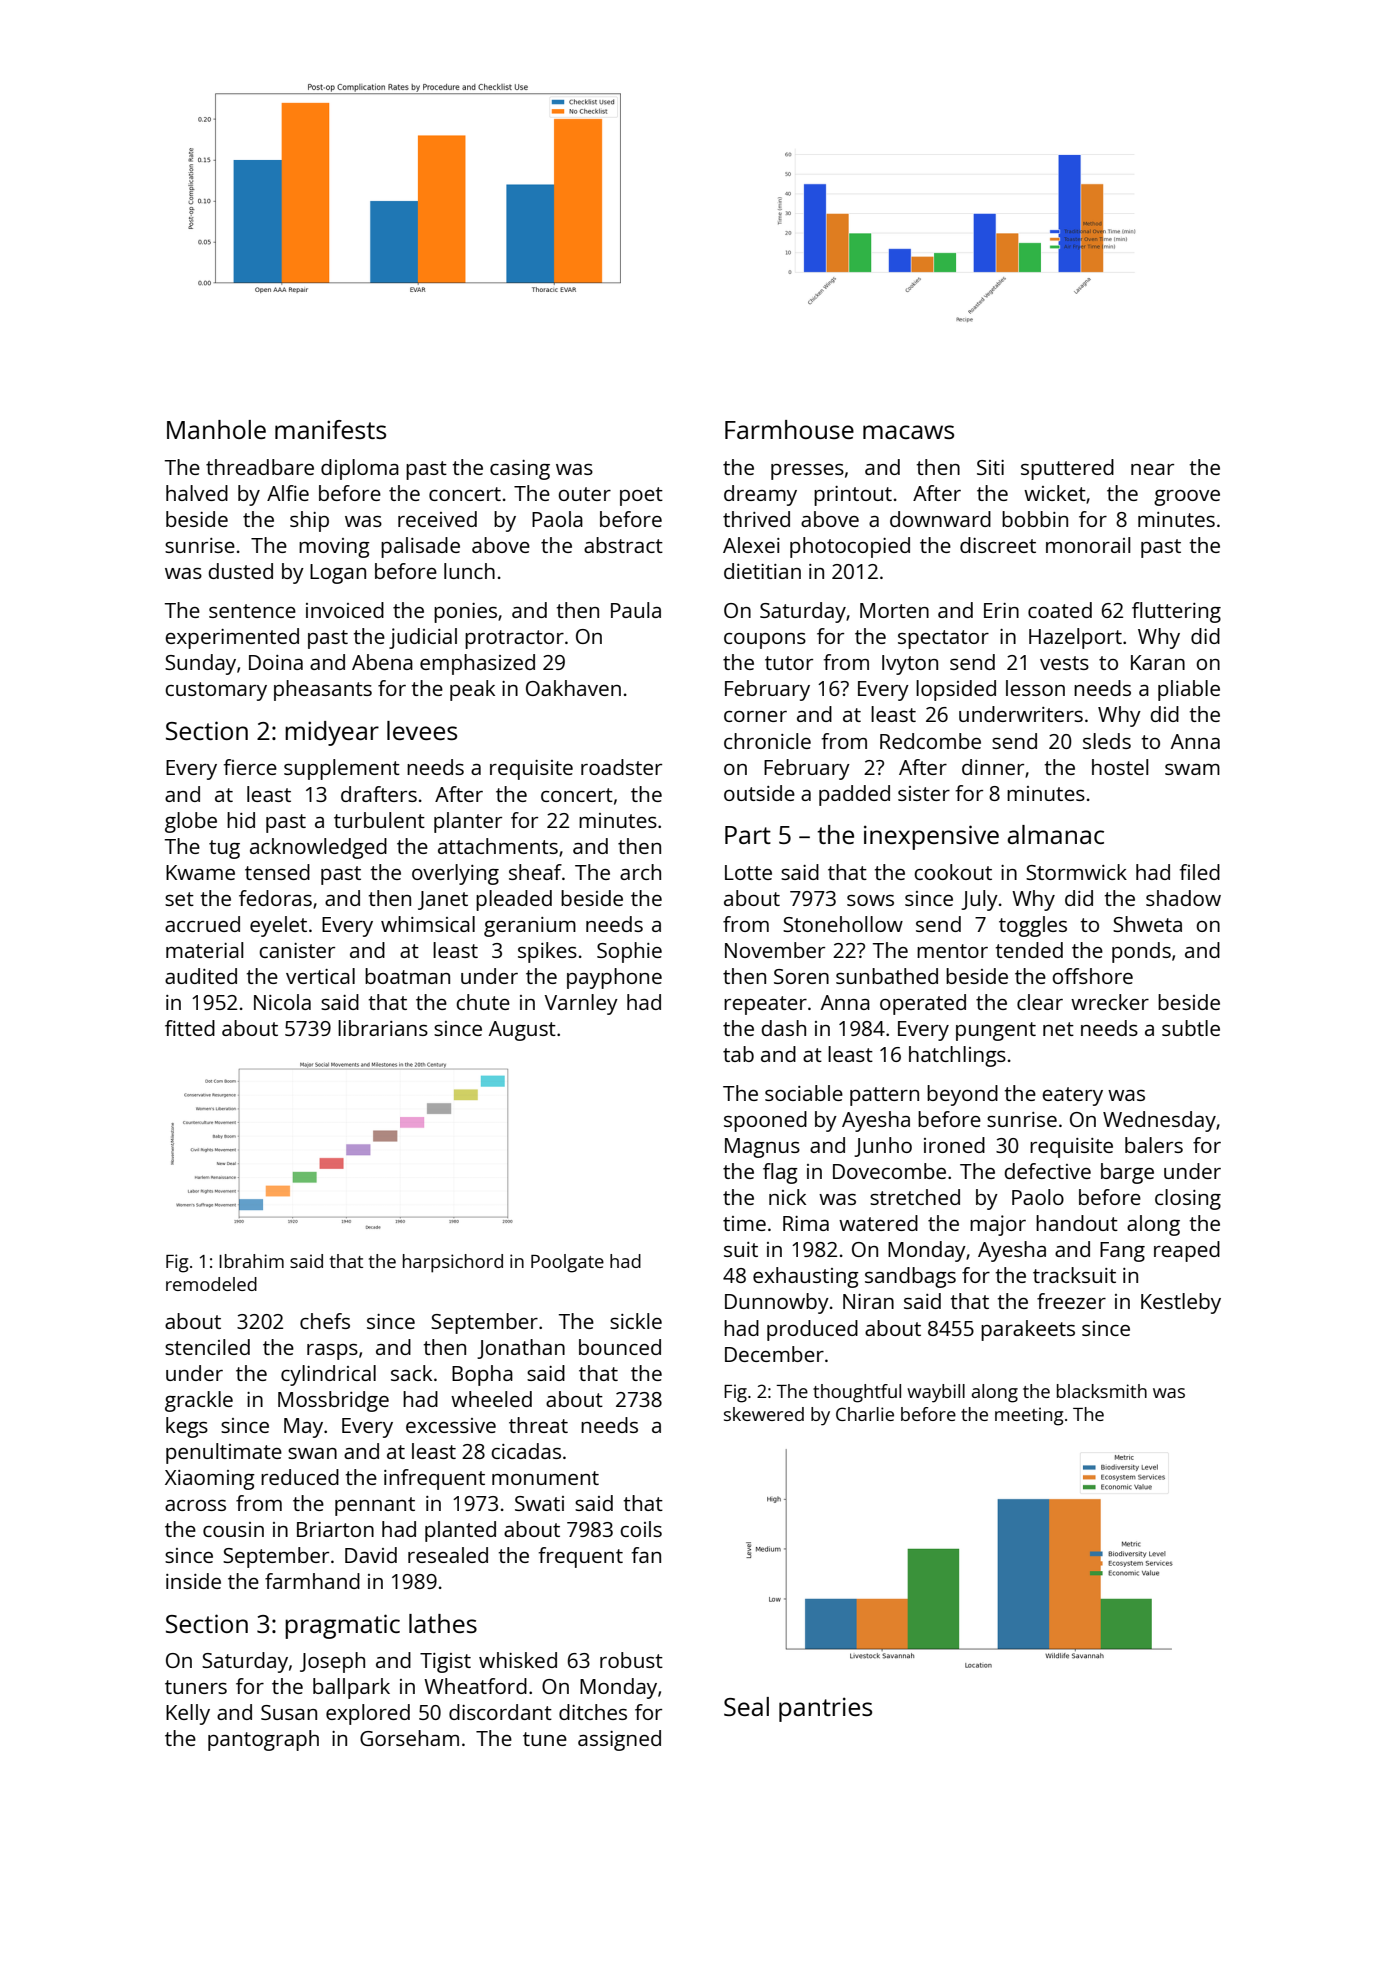 Image resolution: width=1386 pixels, height=1969 pixels. Describe the element at coordinates (251, 1261) in the screenshot. I see `Ibrahim` at that location.
